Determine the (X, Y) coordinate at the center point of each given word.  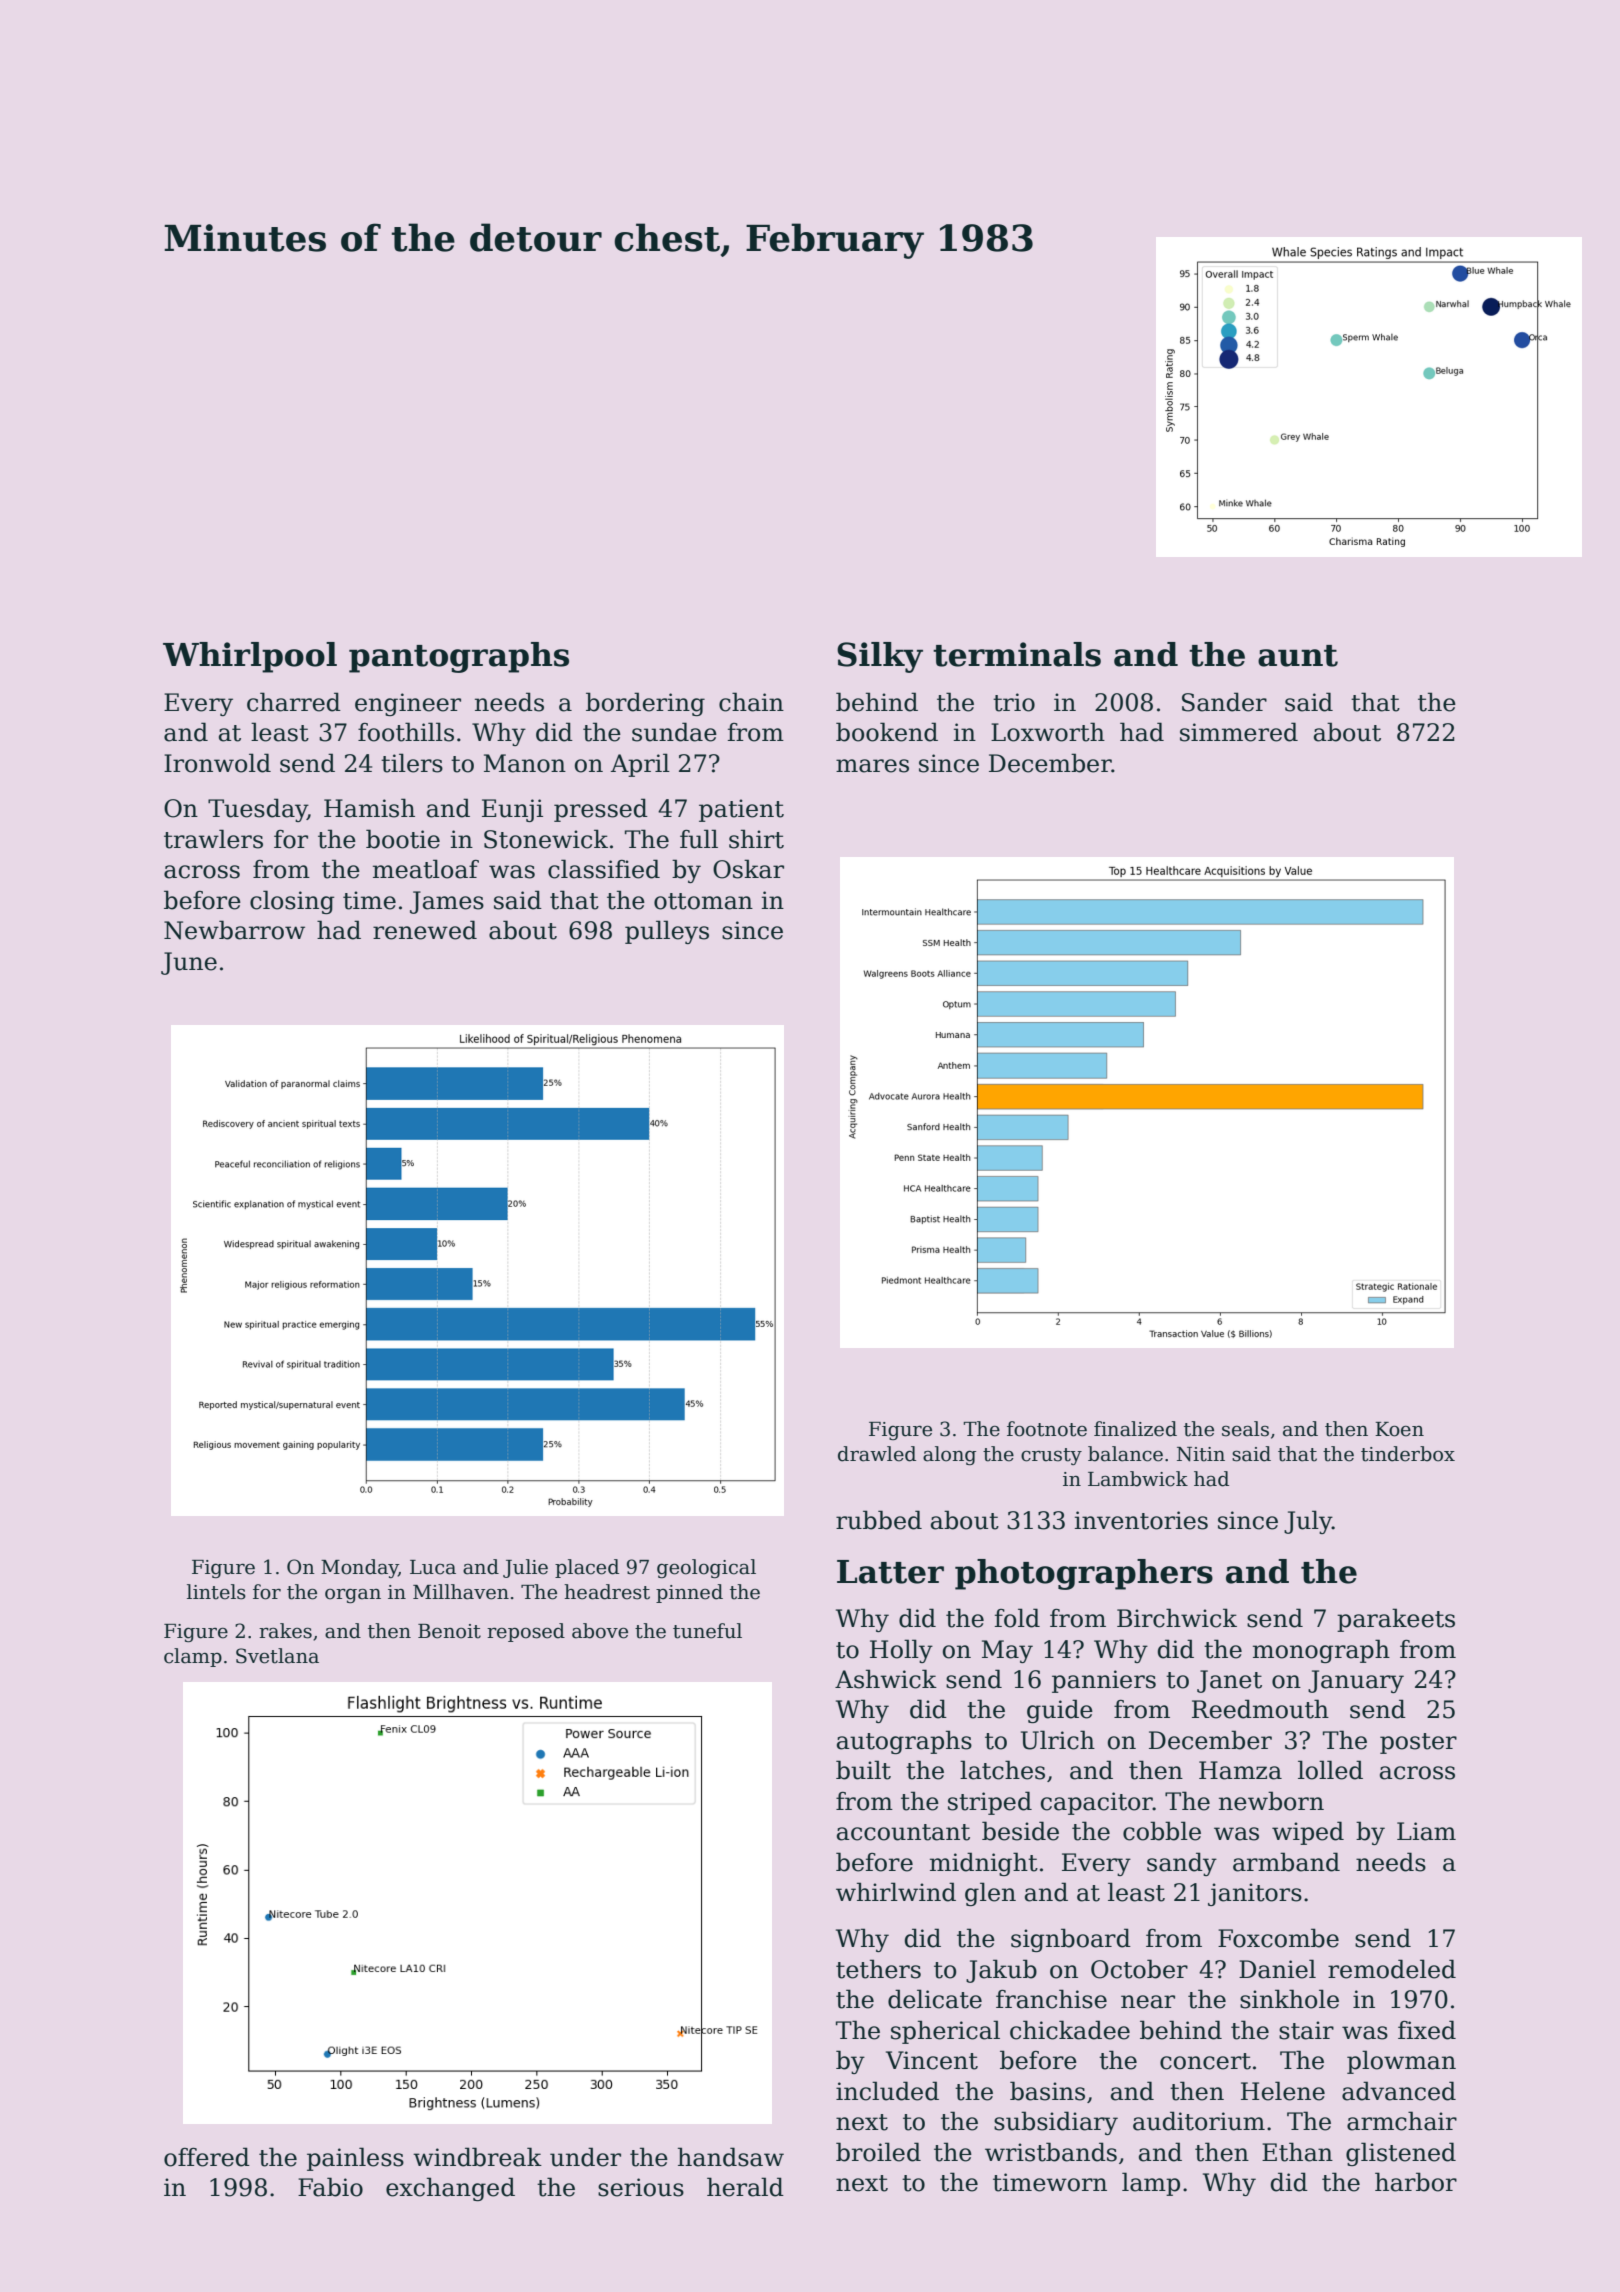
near (1148, 2002)
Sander (1224, 702)
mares (872, 766)
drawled (877, 1454)
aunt (1298, 656)
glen (990, 1894)
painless (355, 2159)
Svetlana (277, 1656)
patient (741, 810)
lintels (216, 1592)
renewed (425, 930)
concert (1205, 2061)
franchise (1051, 1999)
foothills (406, 732)
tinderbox (1408, 1454)
